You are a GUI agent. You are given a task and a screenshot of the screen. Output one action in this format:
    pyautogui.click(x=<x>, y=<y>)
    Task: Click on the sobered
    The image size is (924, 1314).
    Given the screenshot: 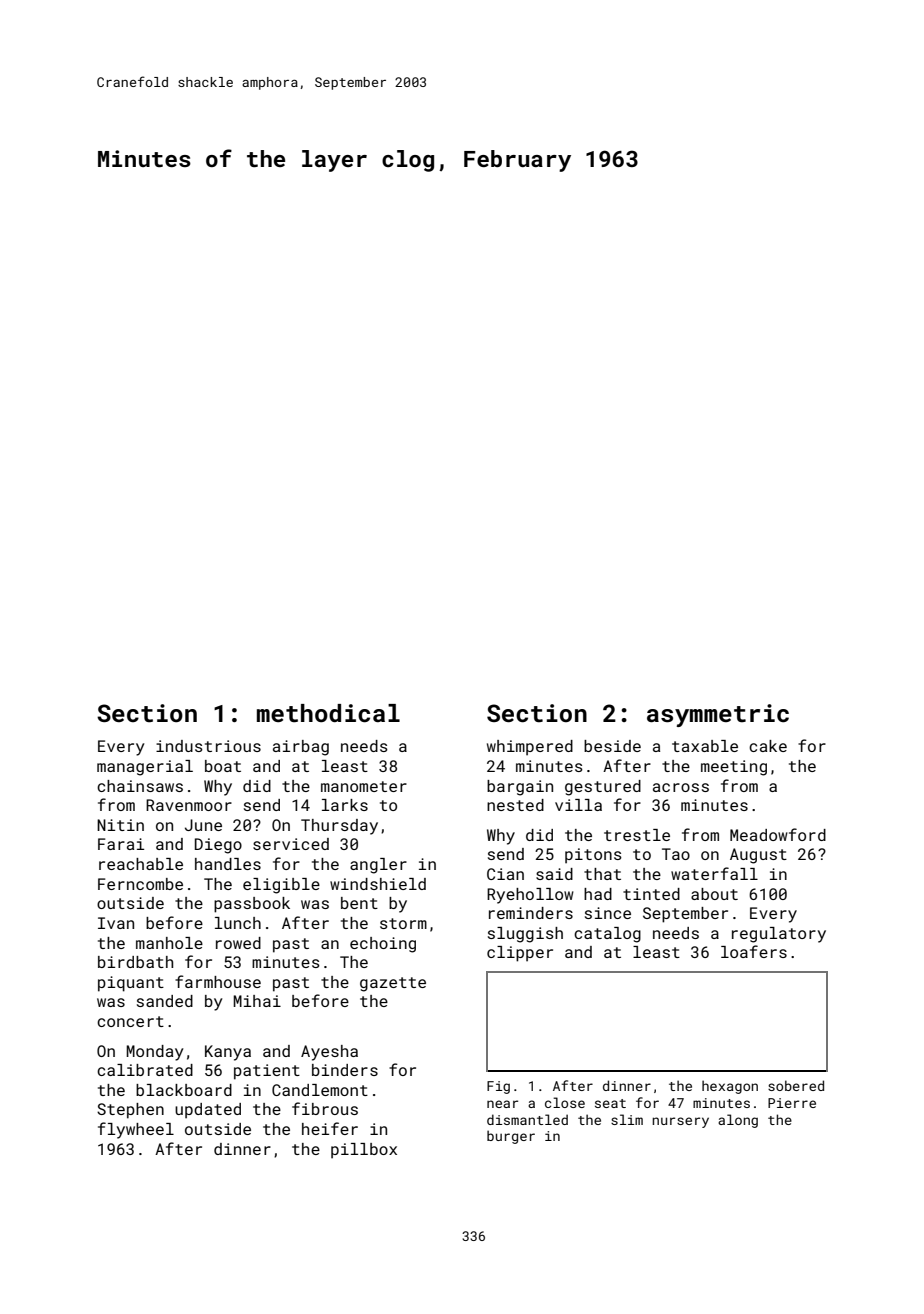 What is the action you would take?
    pyautogui.click(x=796, y=1085)
